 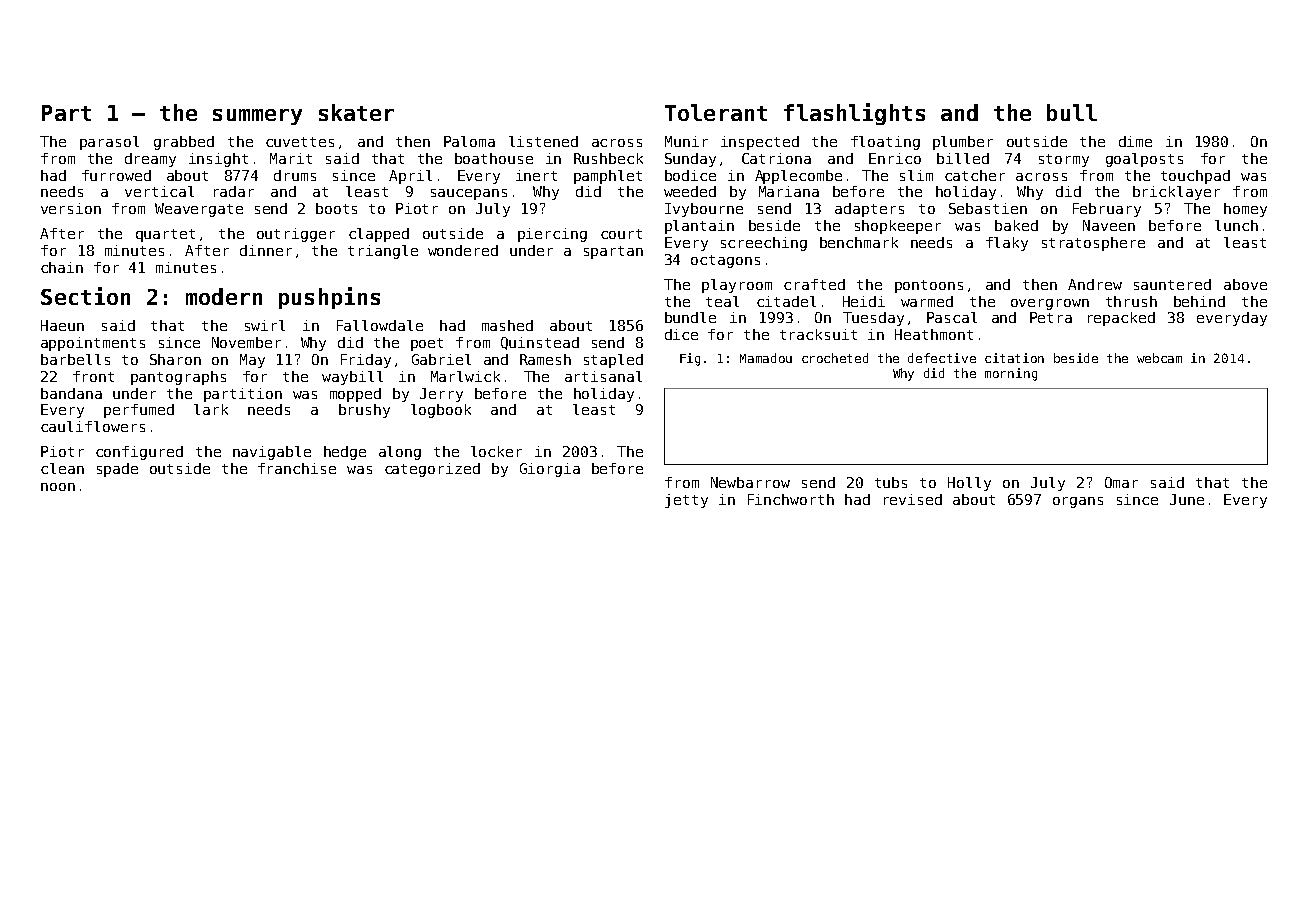 I want to click on Tolerant, so click(x=716, y=112).
